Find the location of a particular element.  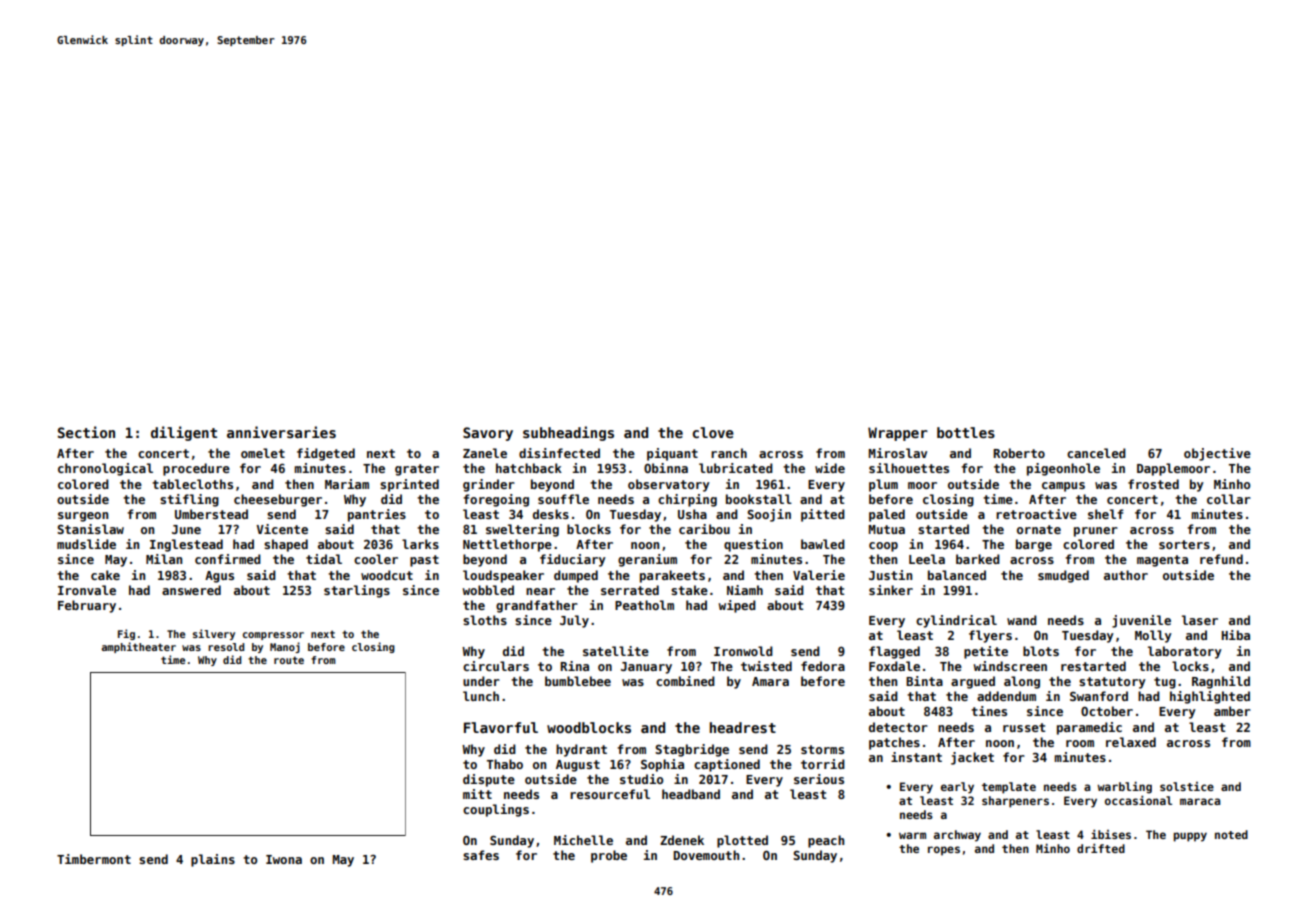

shelf is located at coordinates (1105, 514).
